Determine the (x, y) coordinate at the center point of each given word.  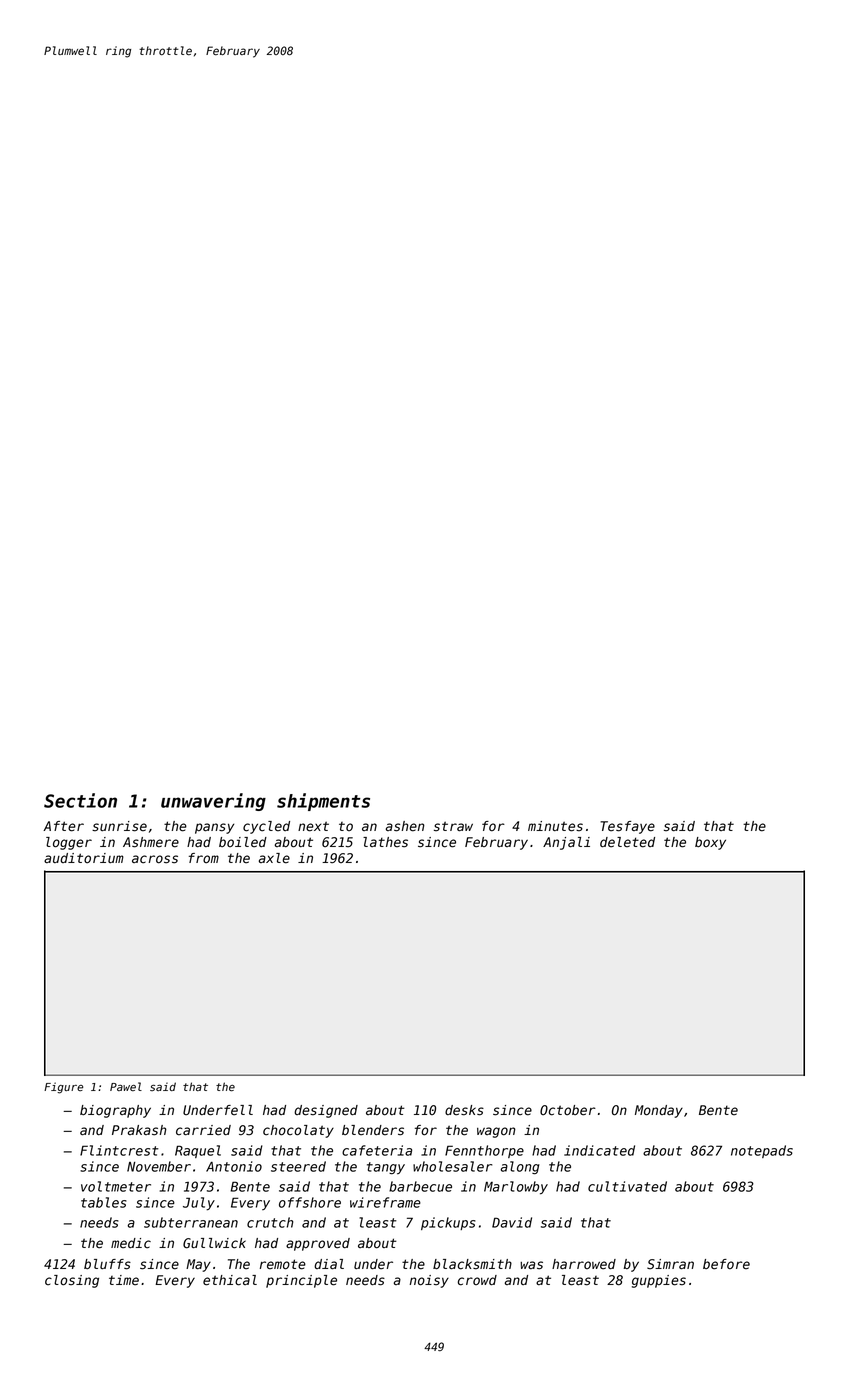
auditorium (84, 858)
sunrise (119, 826)
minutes (555, 826)
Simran (670, 1264)
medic (131, 1243)
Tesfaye (627, 827)
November (159, 1166)
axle (274, 858)
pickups (448, 1223)
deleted (627, 842)
